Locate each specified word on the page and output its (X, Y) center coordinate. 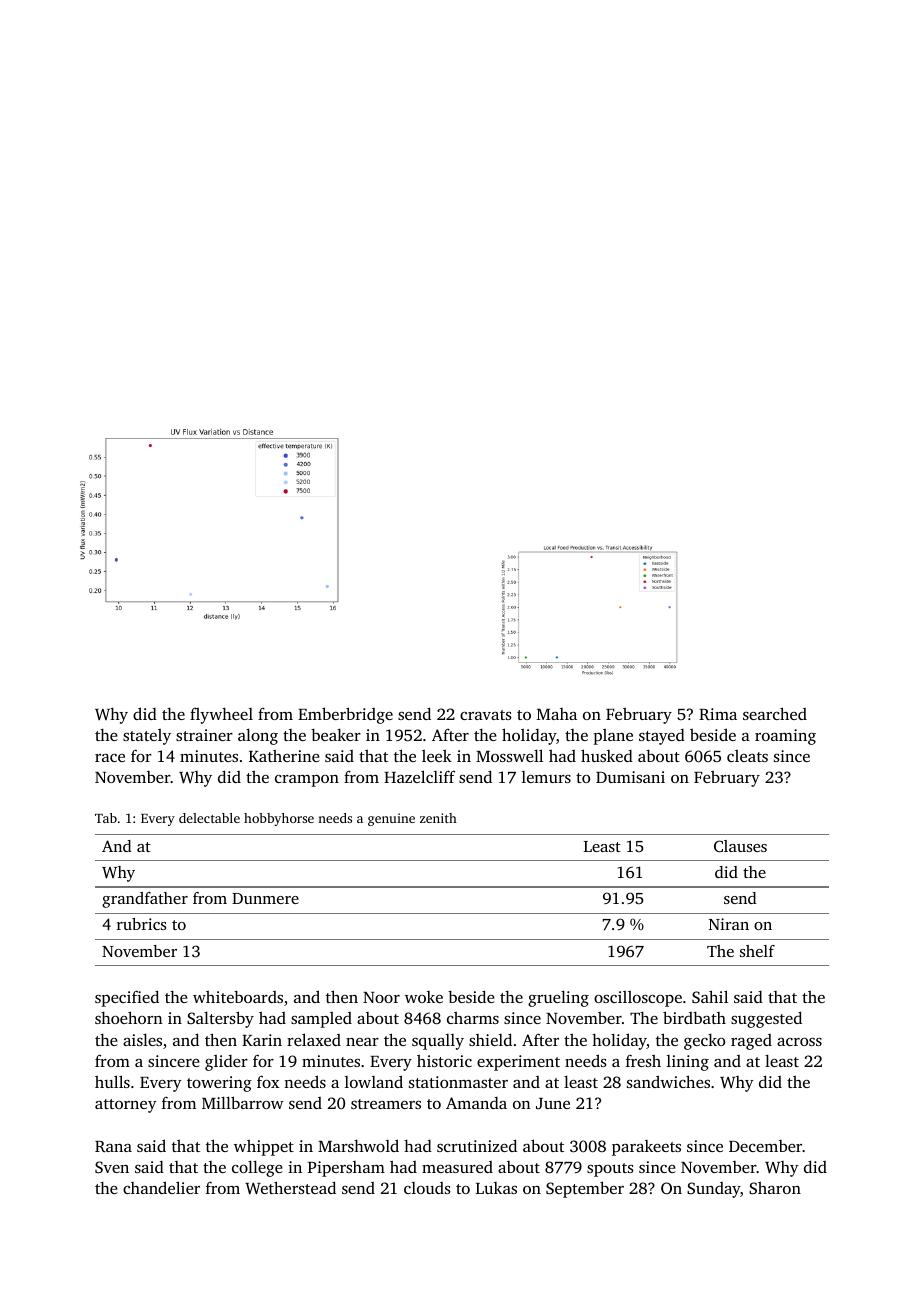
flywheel (221, 716)
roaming (785, 737)
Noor (381, 997)
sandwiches (668, 1081)
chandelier (161, 1187)
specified (127, 998)
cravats (486, 715)
